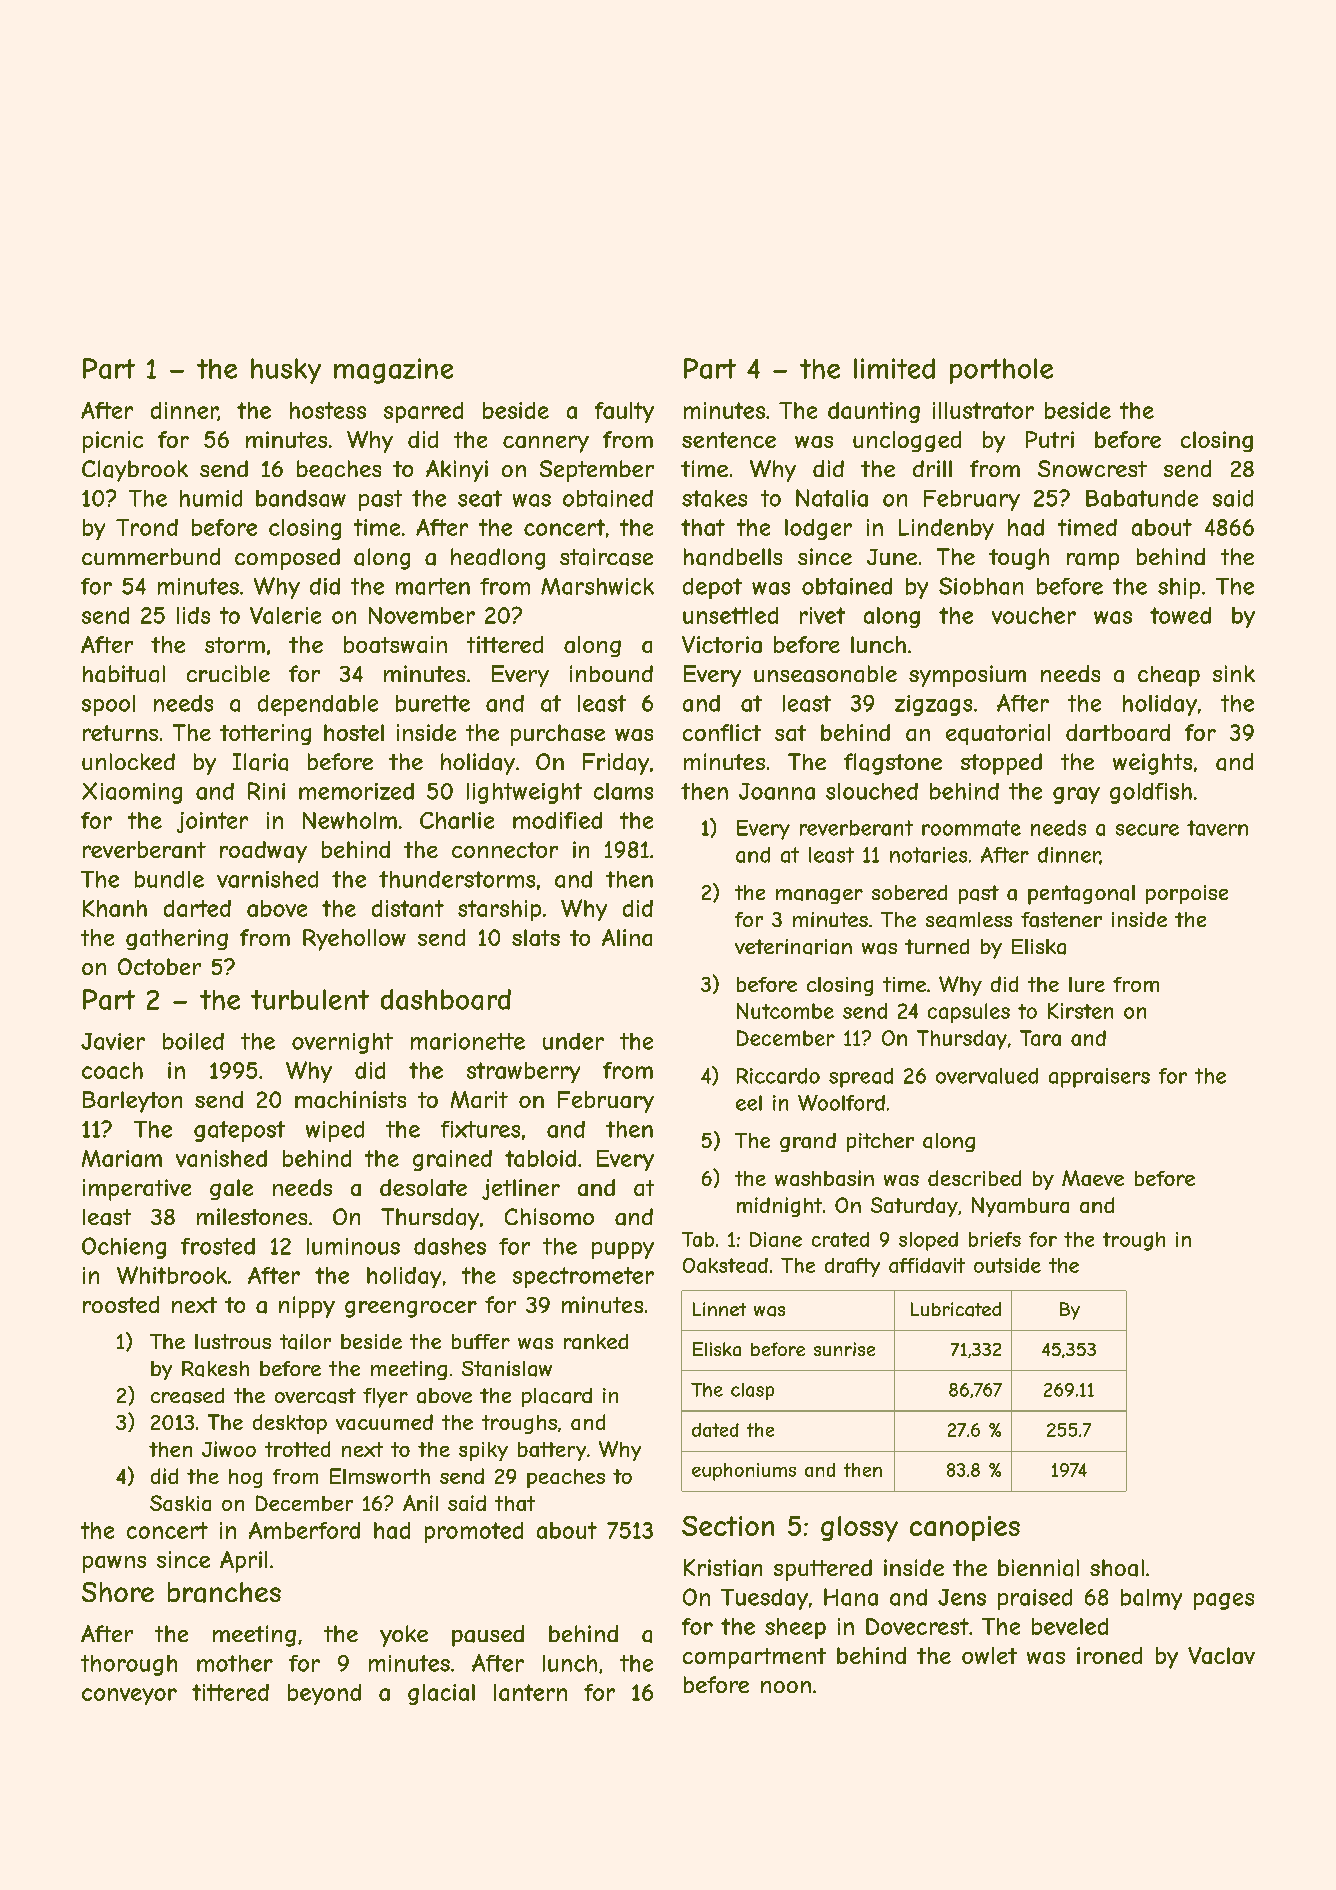  I want to click on distant, so click(408, 908).
